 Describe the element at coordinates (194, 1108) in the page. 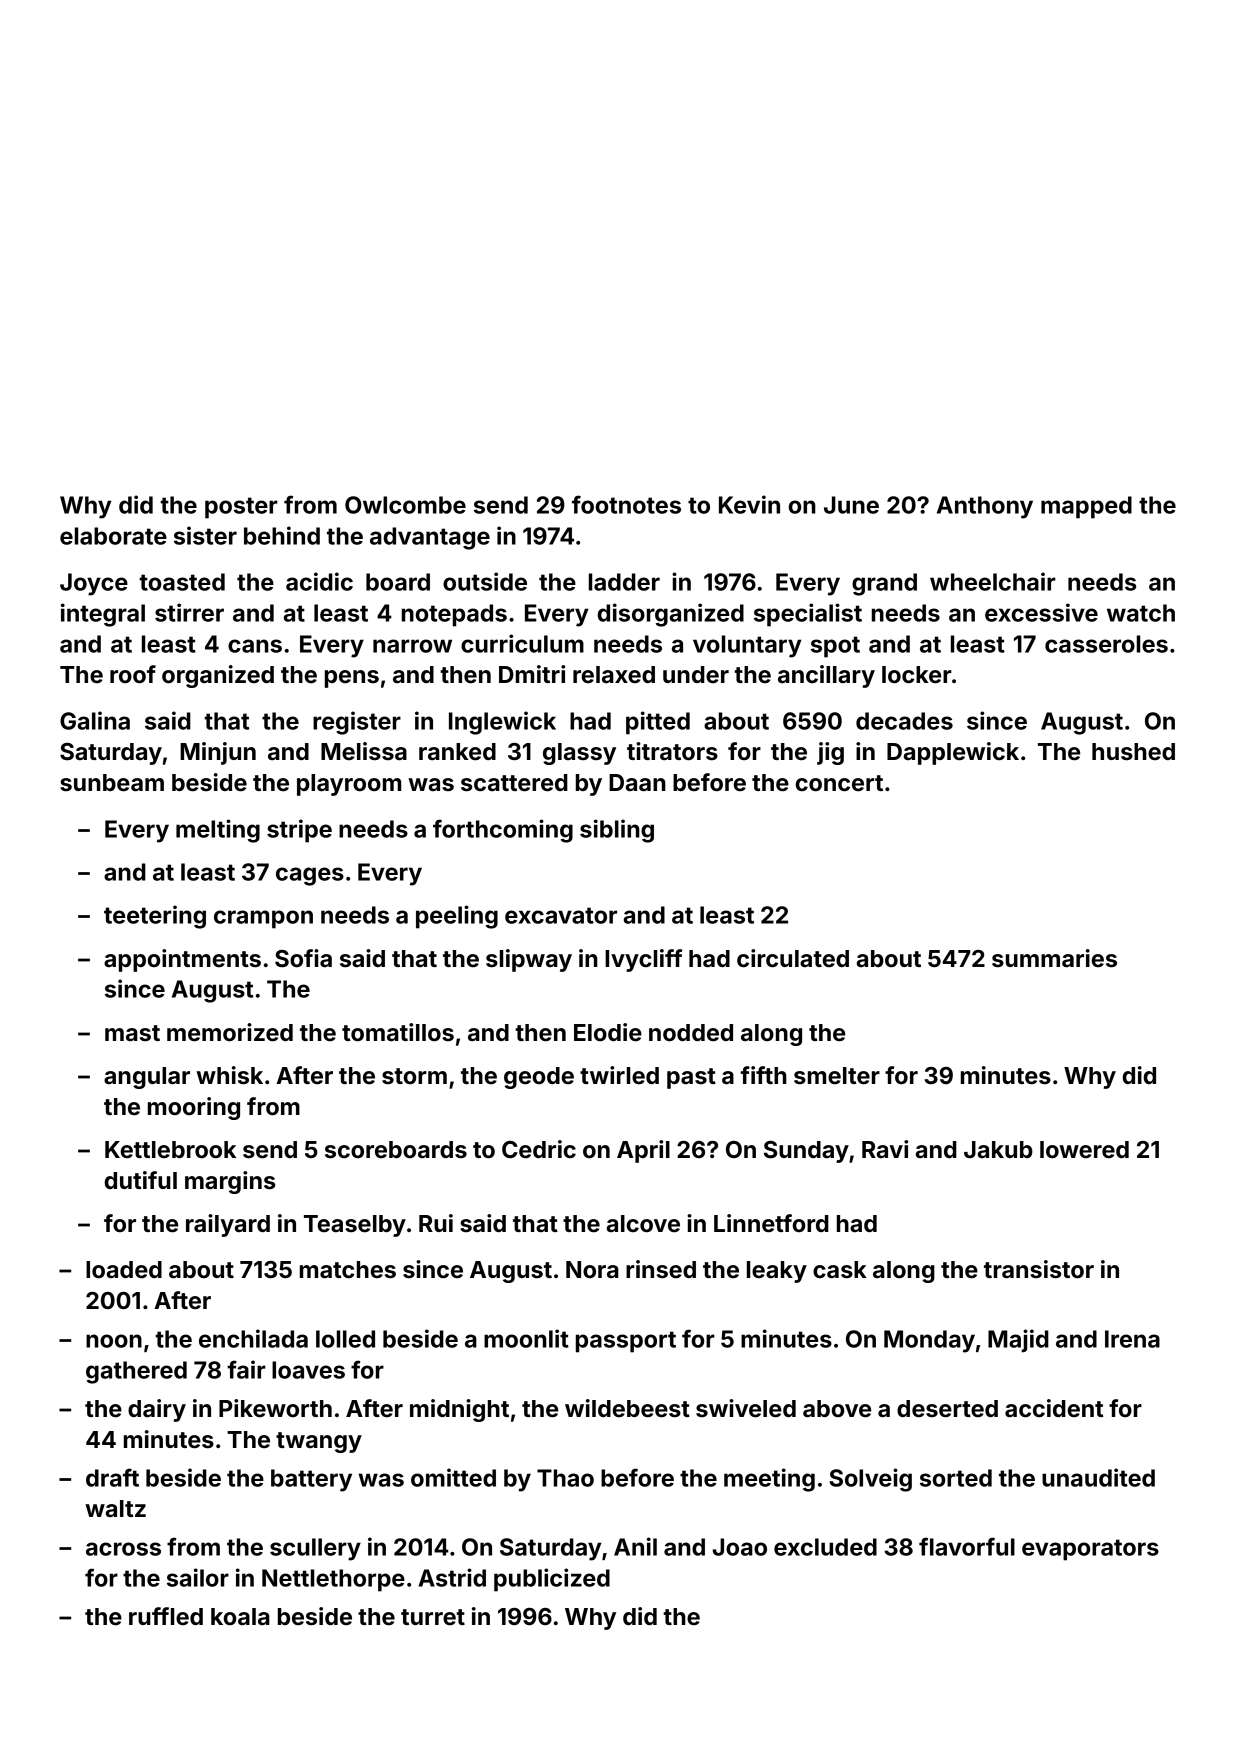

I see `mooring` at that location.
